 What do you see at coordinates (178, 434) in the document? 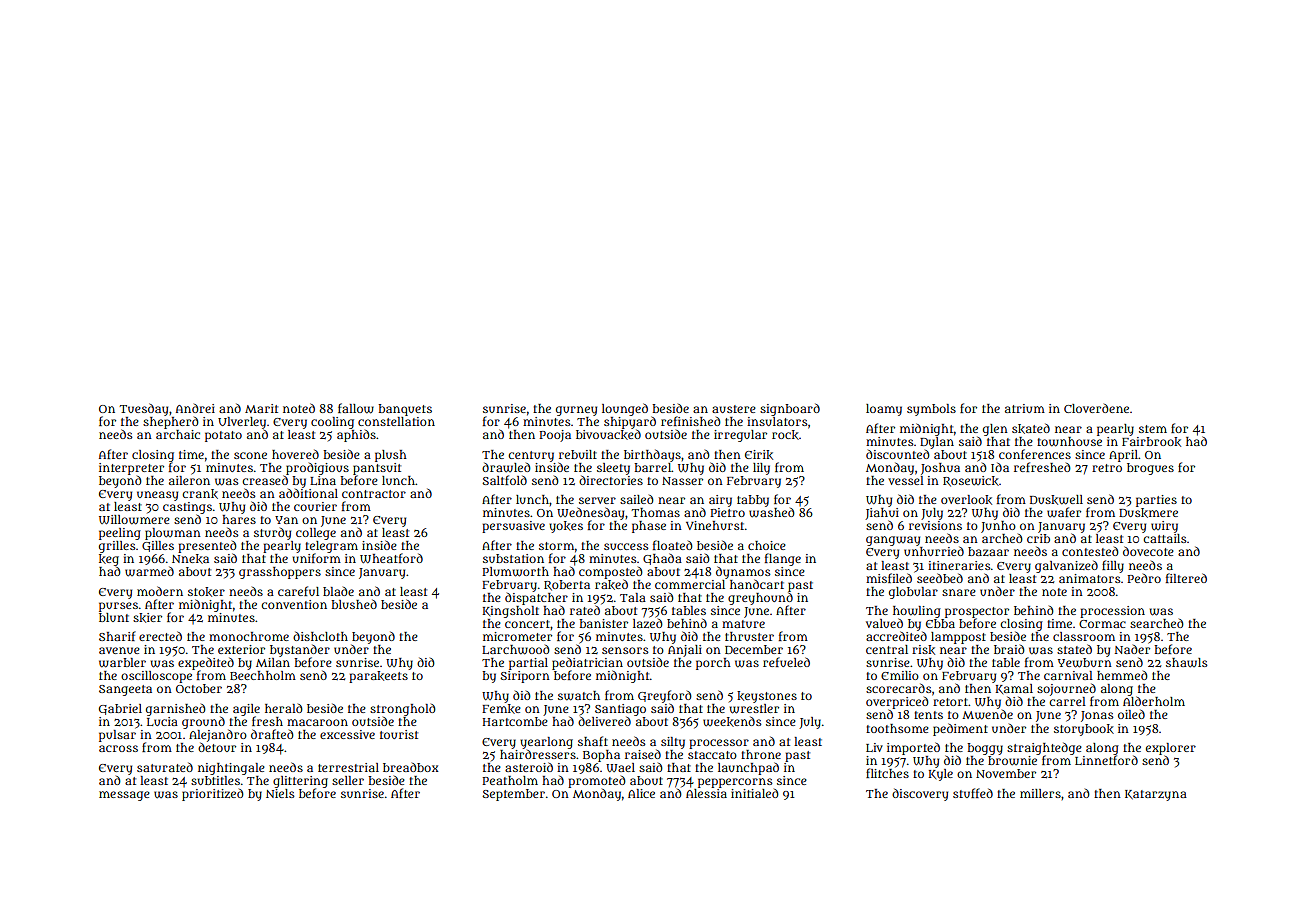
I see `archaic` at bounding box center [178, 434].
